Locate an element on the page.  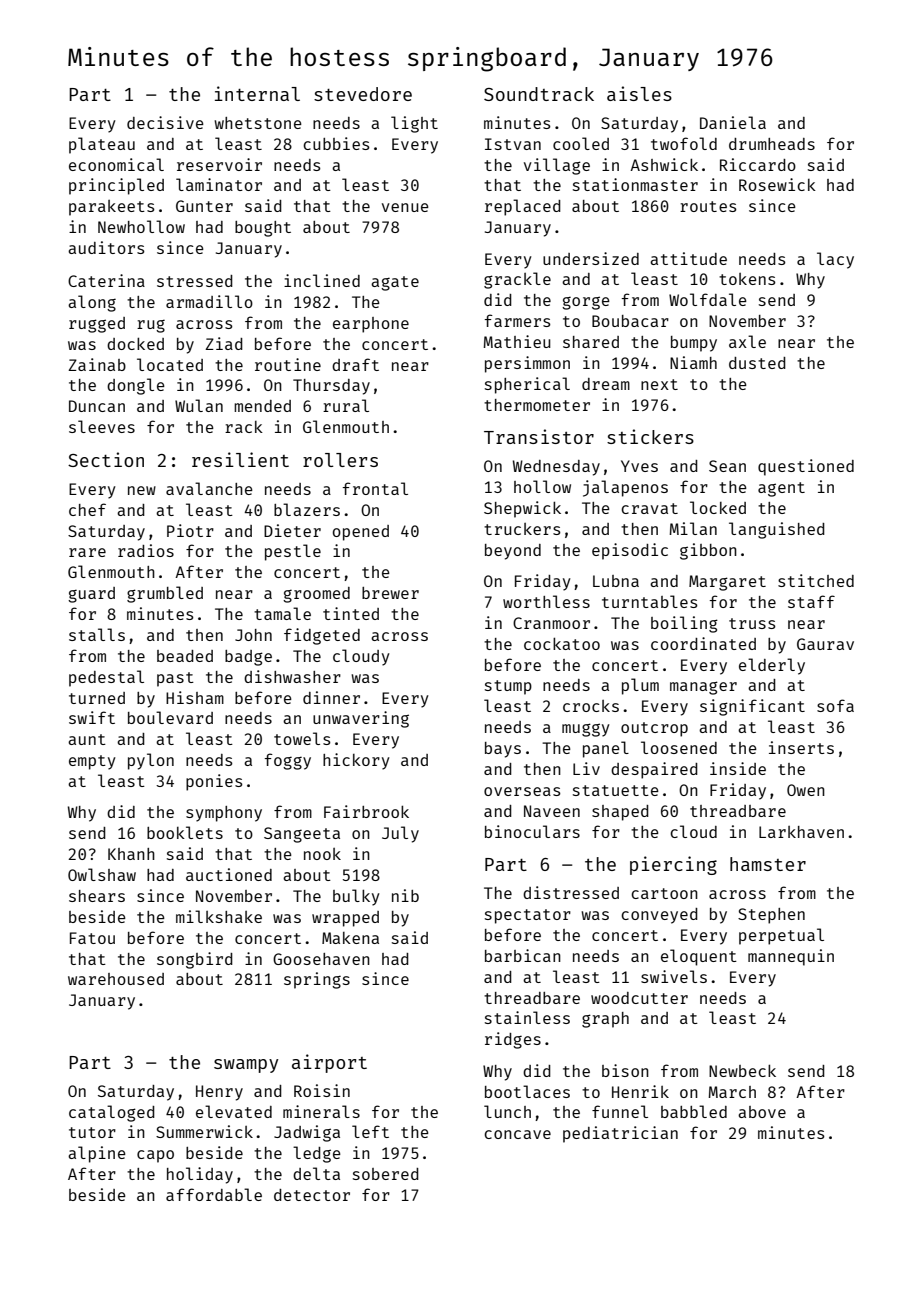
dusted is located at coordinates (757, 363).
